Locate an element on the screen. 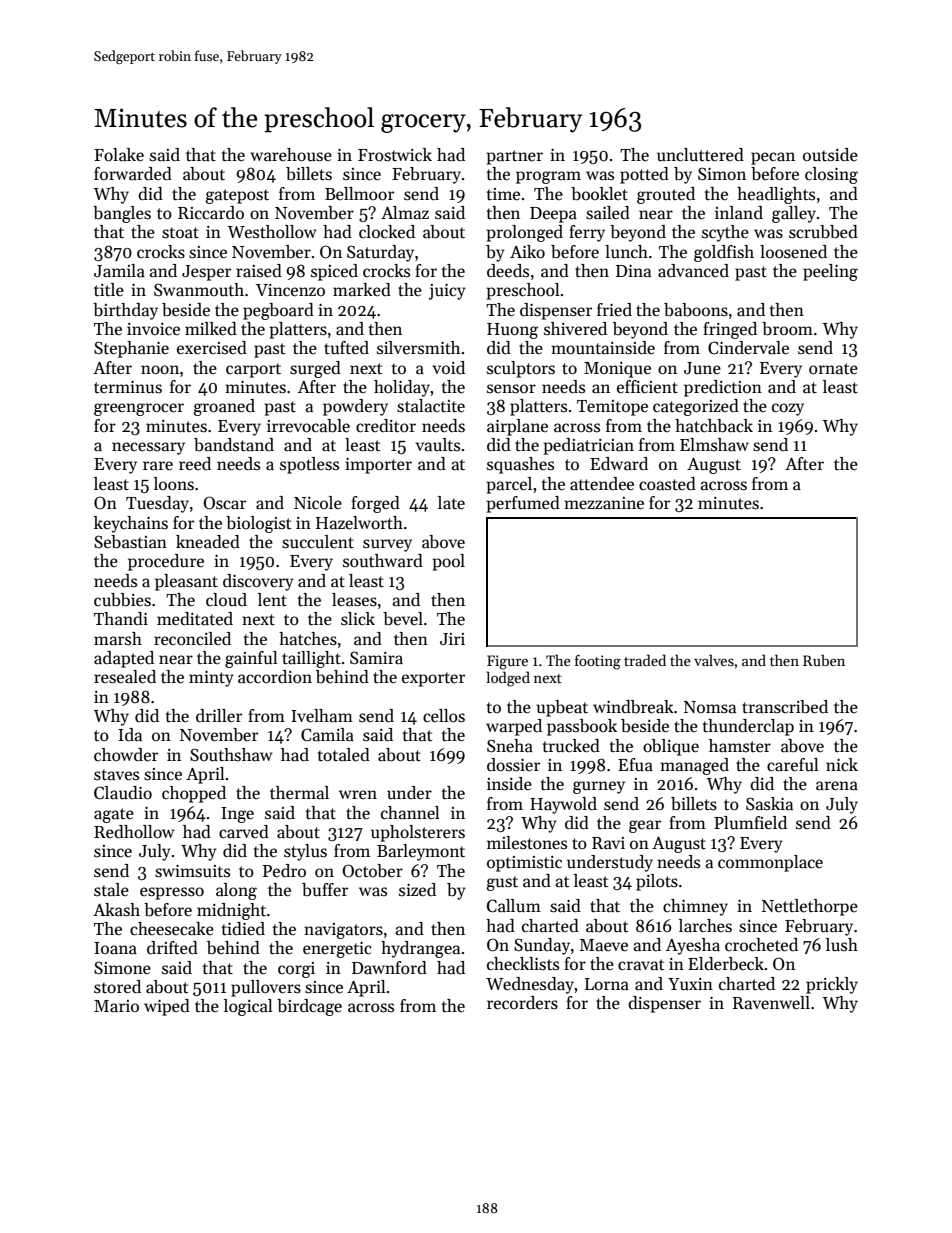  wiped is located at coordinates (167, 1007).
